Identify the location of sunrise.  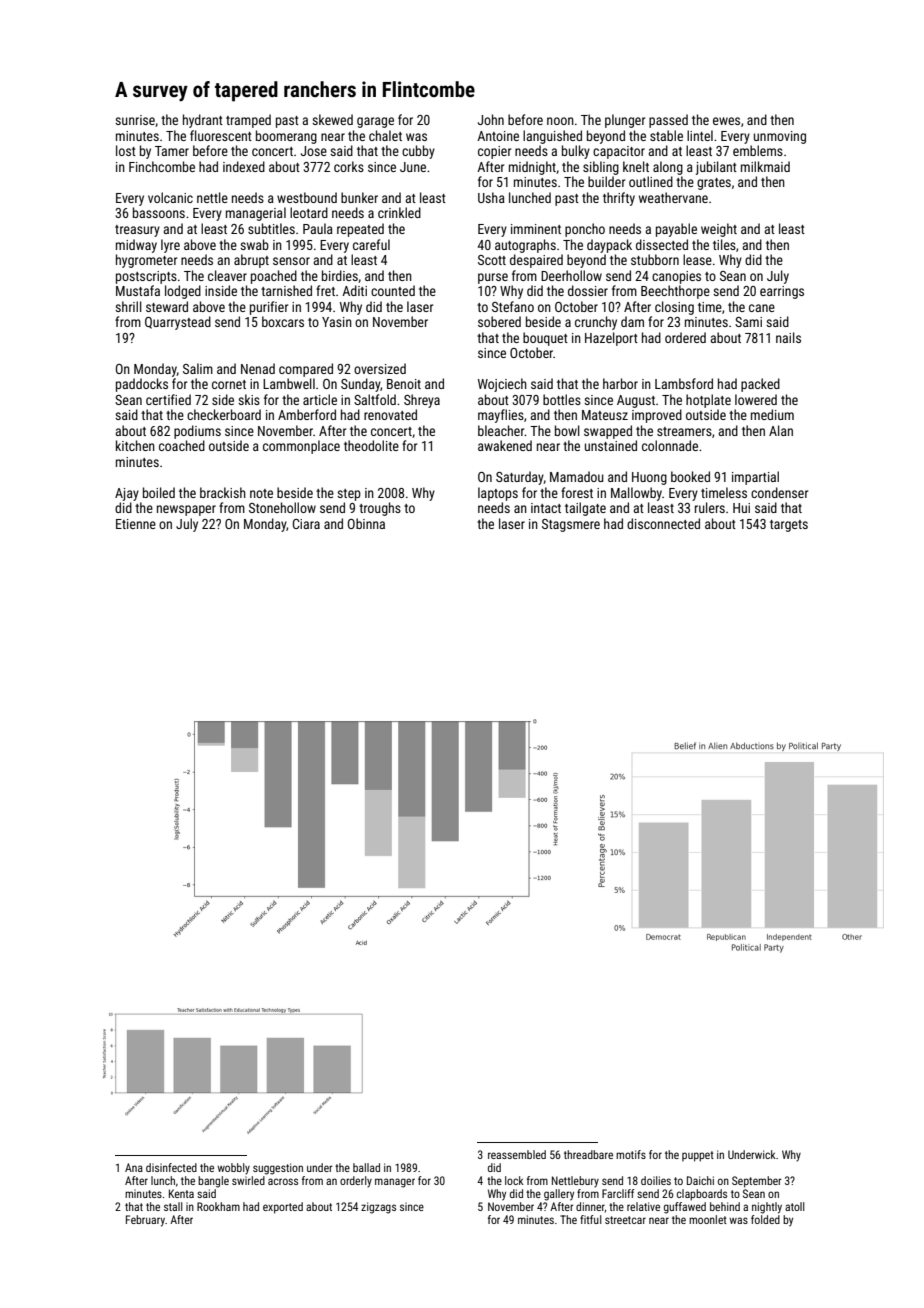
(135, 120).
